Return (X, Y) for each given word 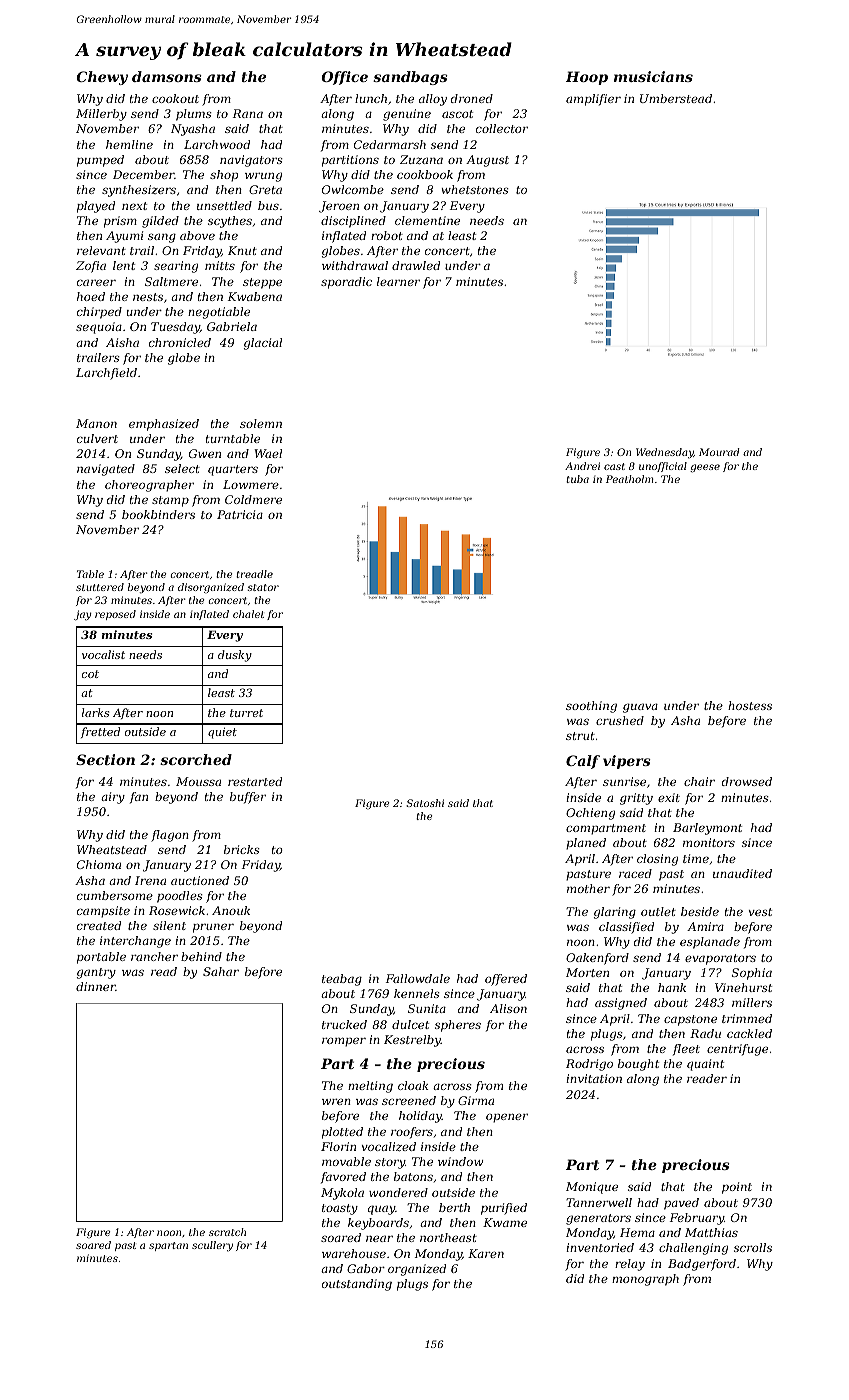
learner (398, 281)
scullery (212, 1246)
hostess (750, 705)
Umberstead (676, 98)
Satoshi (425, 803)
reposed (115, 615)
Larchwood (217, 144)
